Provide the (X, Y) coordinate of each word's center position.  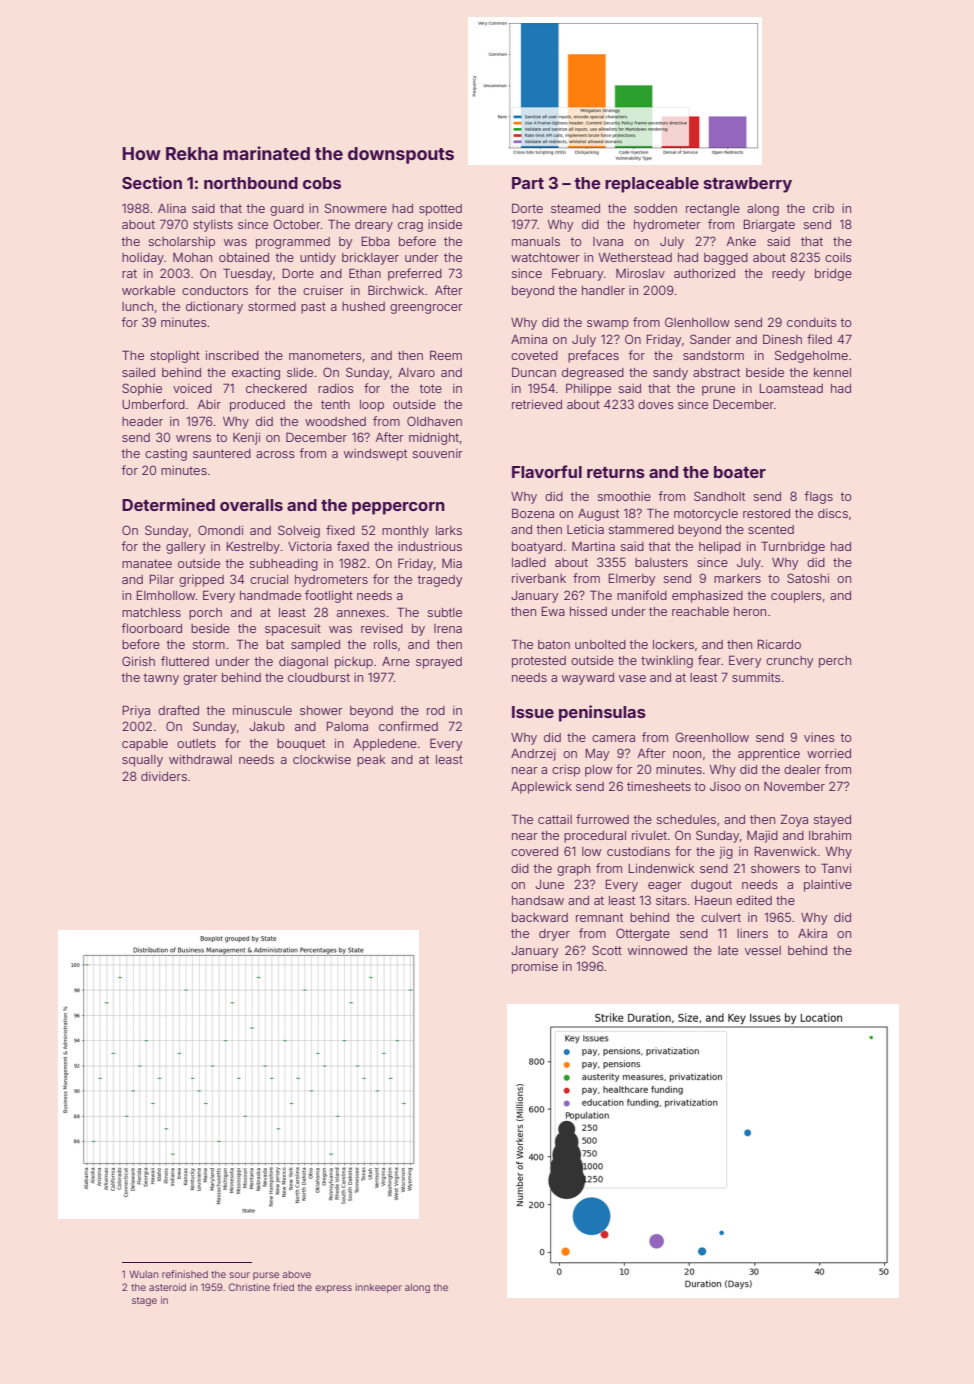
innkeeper (378, 1288)
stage (144, 1301)
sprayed (439, 663)
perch (835, 662)
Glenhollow (697, 322)
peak (371, 761)
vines (819, 737)
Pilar (162, 579)
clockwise (322, 759)
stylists (213, 226)
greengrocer (426, 309)
